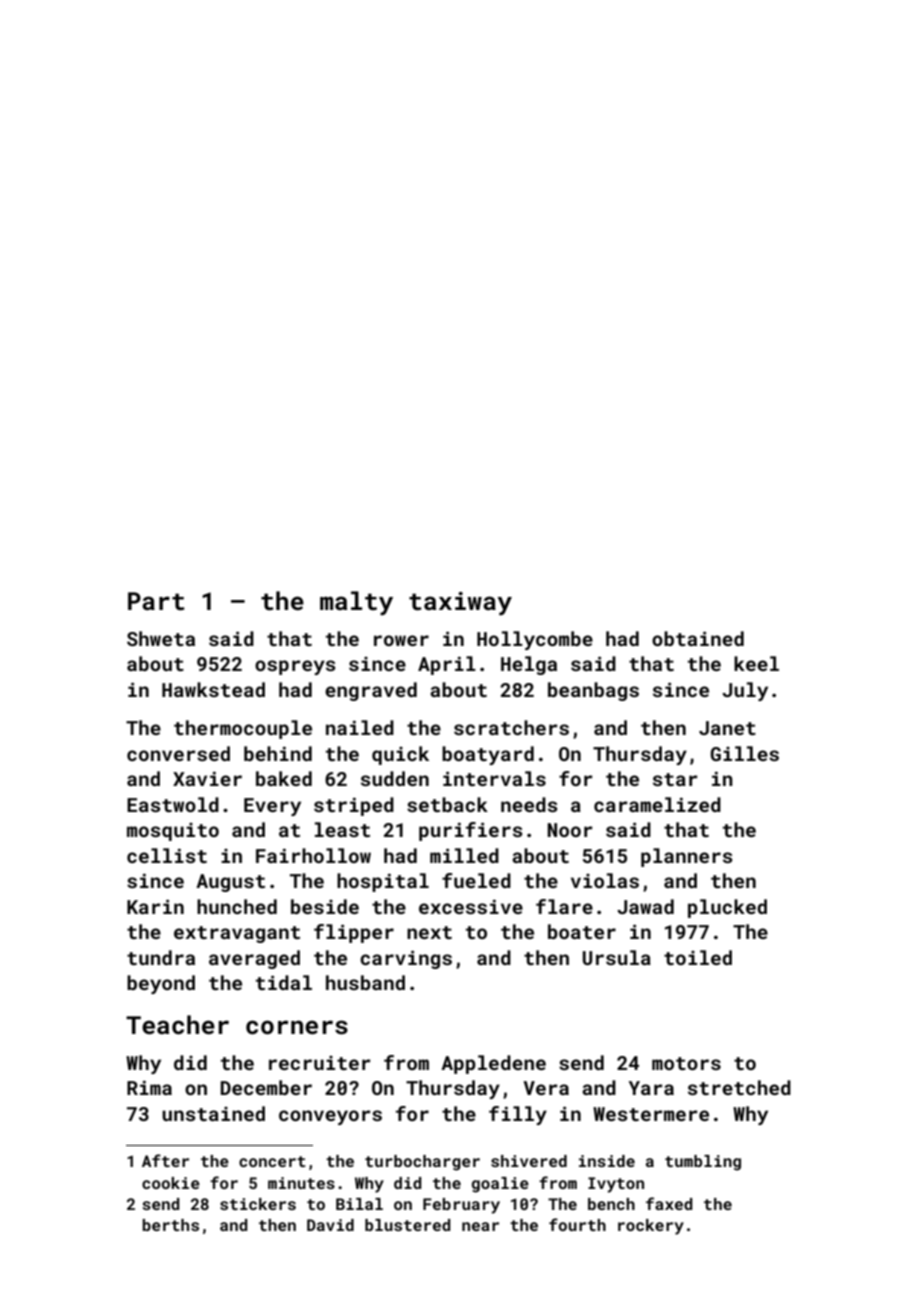 The image size is (924, 1314). I want to click on carvings, so click(406, 959).
